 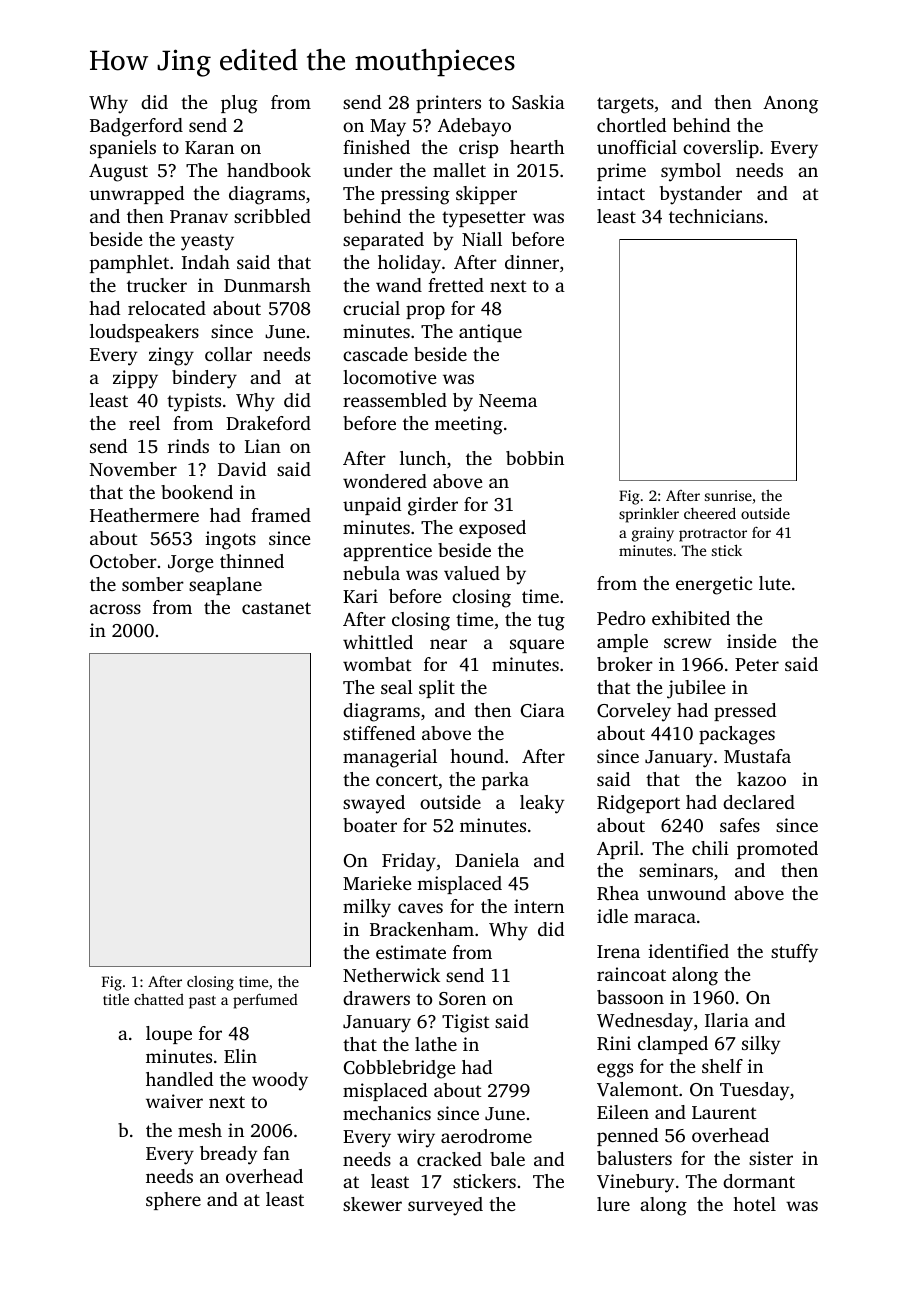 What do you see at coordinates (116, 999) in the screenshot?
I see `title` at bounding box center [116, 999].
